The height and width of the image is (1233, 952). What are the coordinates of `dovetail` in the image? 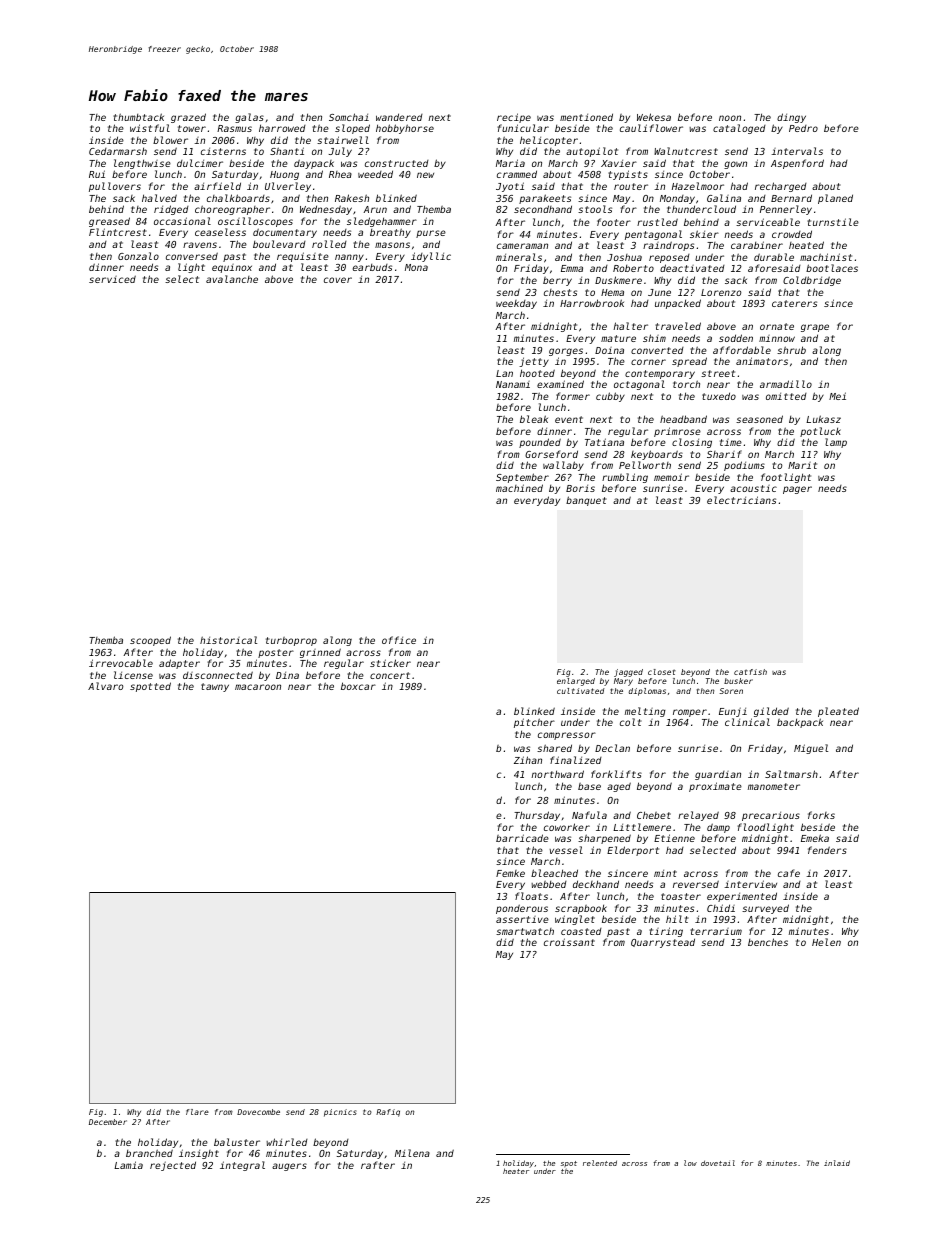 It's located at (718, 1163).
